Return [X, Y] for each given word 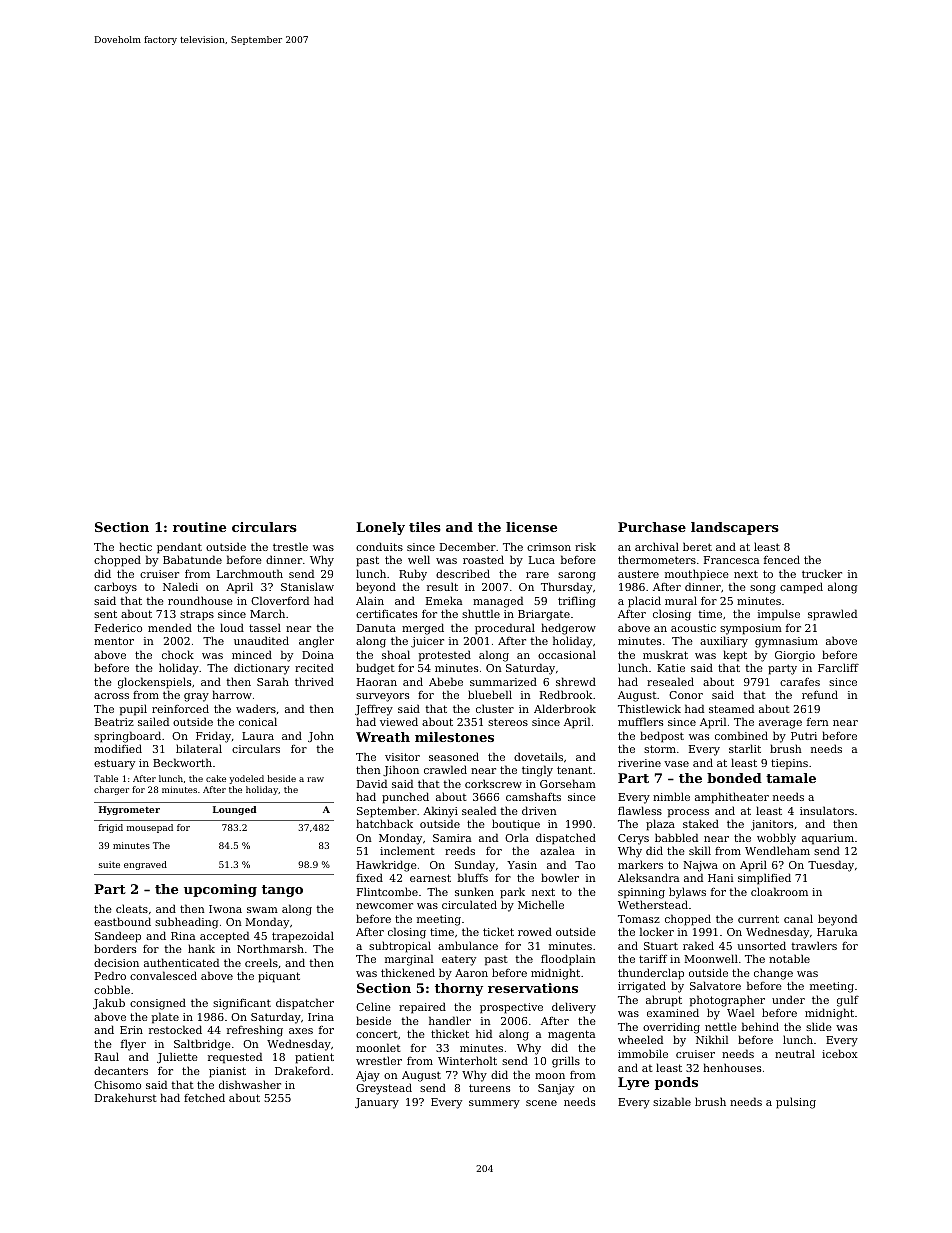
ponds [676, 1083]
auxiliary [724, 642]
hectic [135, 546]
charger [111, 790]
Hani [721, 878]
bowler [560, 877]
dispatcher [305, 1004]
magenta [571, 1035]
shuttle [481, 613]
